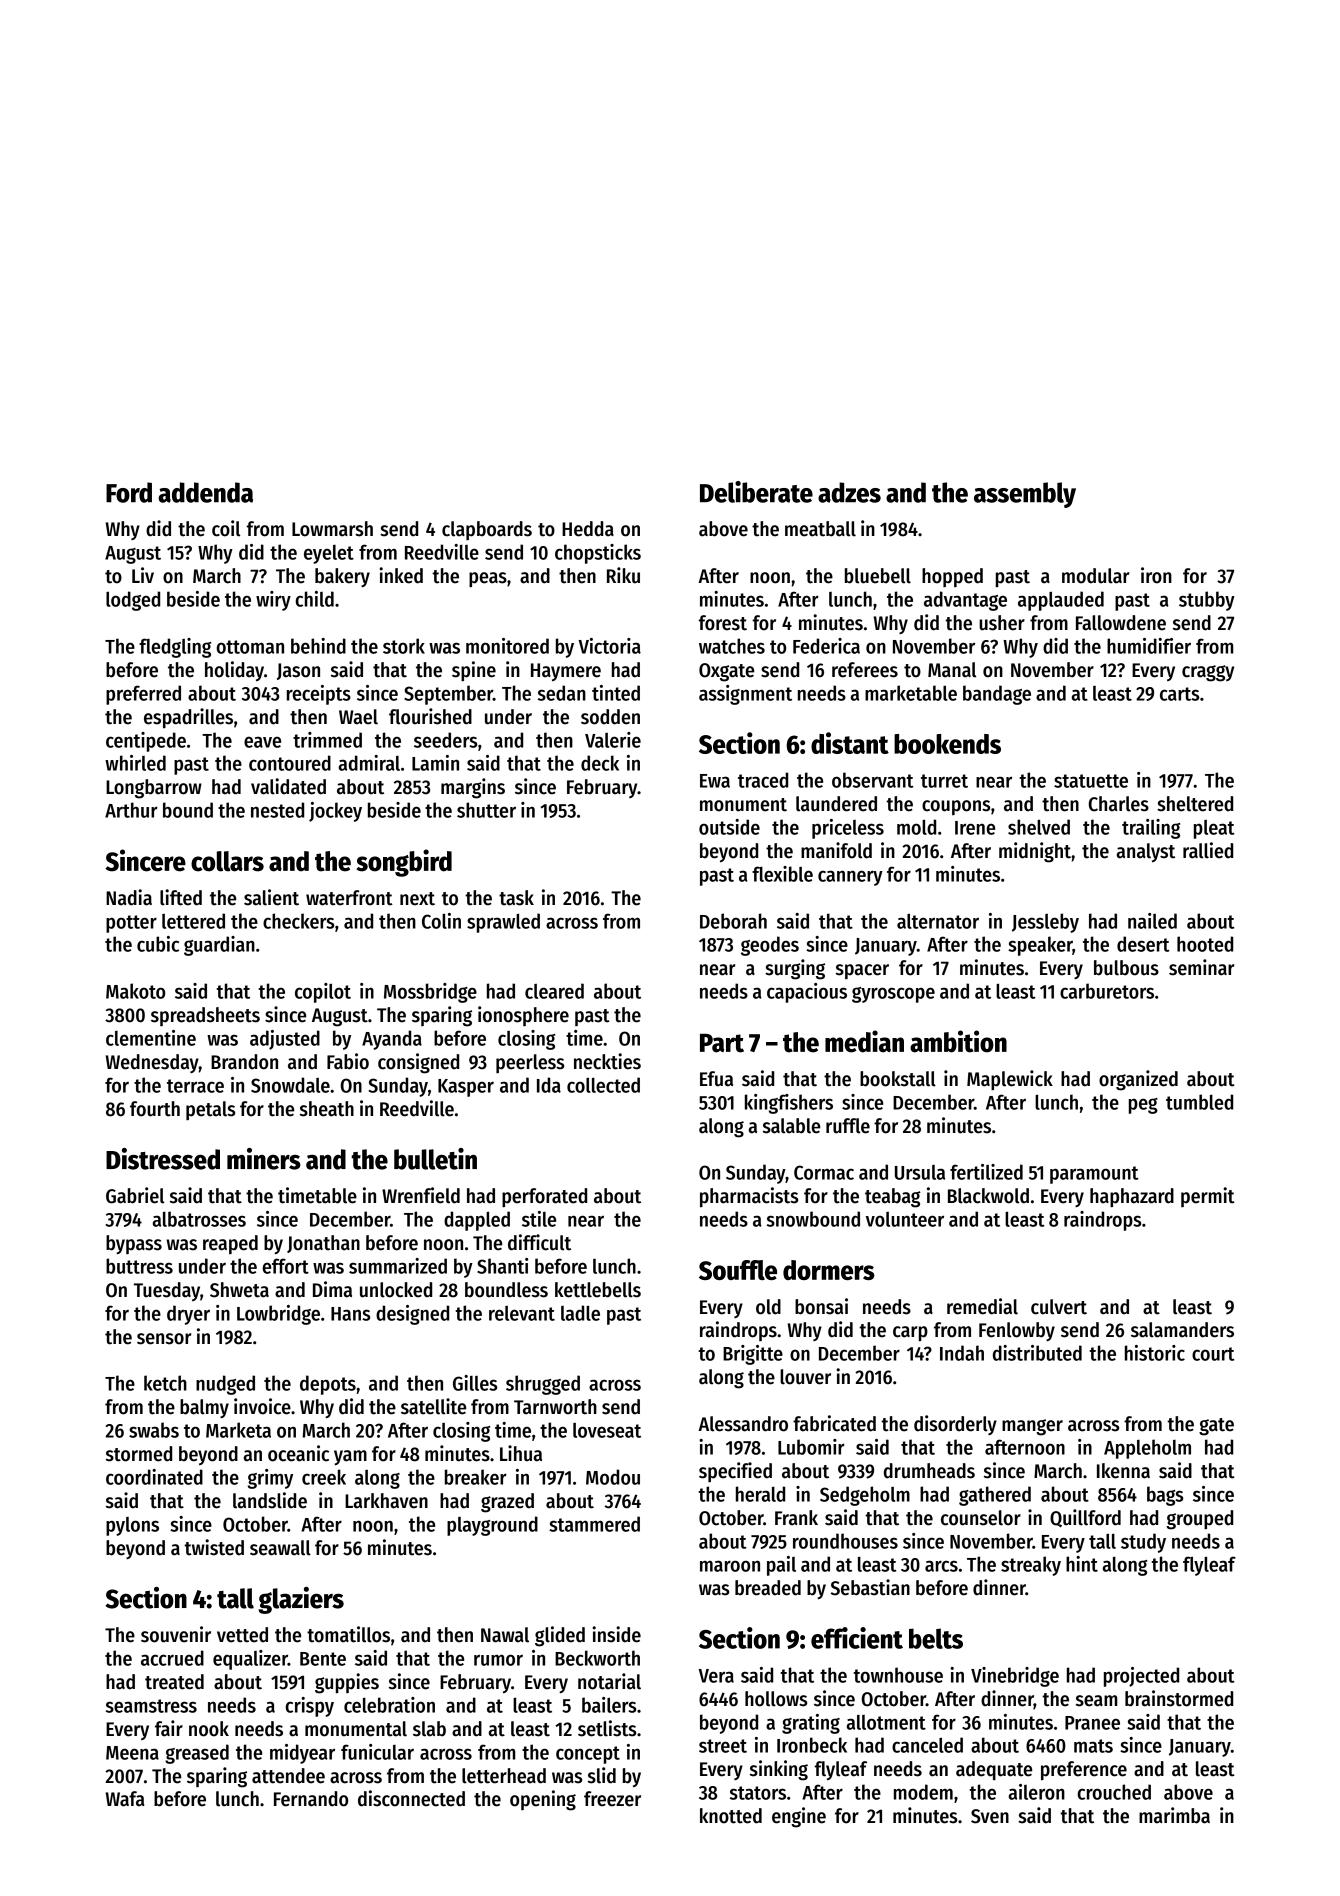  Describe the element at coordinates (298, 921) in the image. I see `checkers` at that location.
